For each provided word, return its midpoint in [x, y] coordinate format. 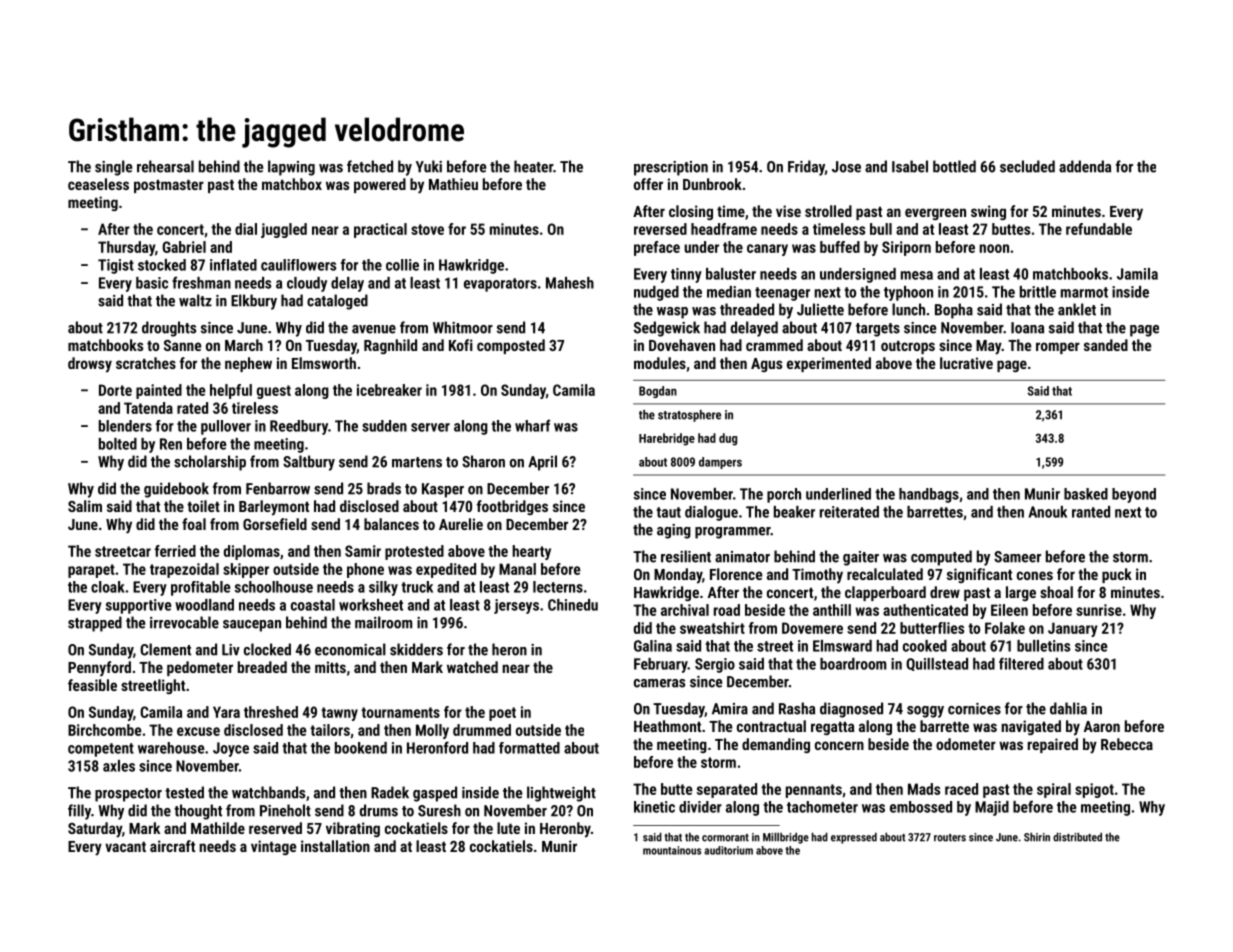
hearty [531, 552]
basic [152, 283]
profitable [201, 588]
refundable [1099, 229]
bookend [361, 748]
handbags [929, 495]
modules [660, 363]
